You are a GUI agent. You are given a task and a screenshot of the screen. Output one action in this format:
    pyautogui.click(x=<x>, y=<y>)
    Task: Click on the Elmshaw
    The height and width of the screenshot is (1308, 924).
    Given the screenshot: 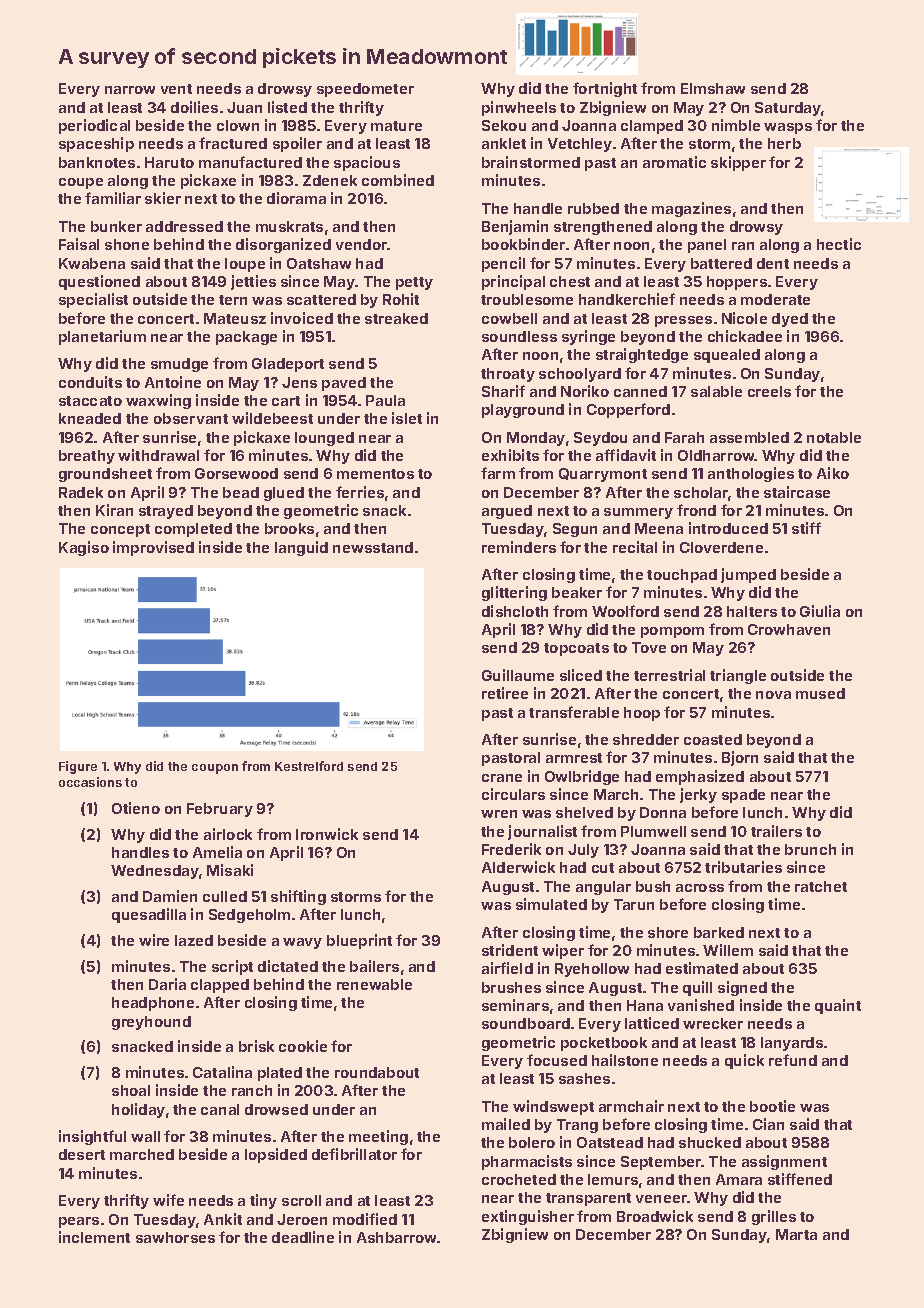 What is the action you would take?
    pyautogui.click(x=713, y=88)
